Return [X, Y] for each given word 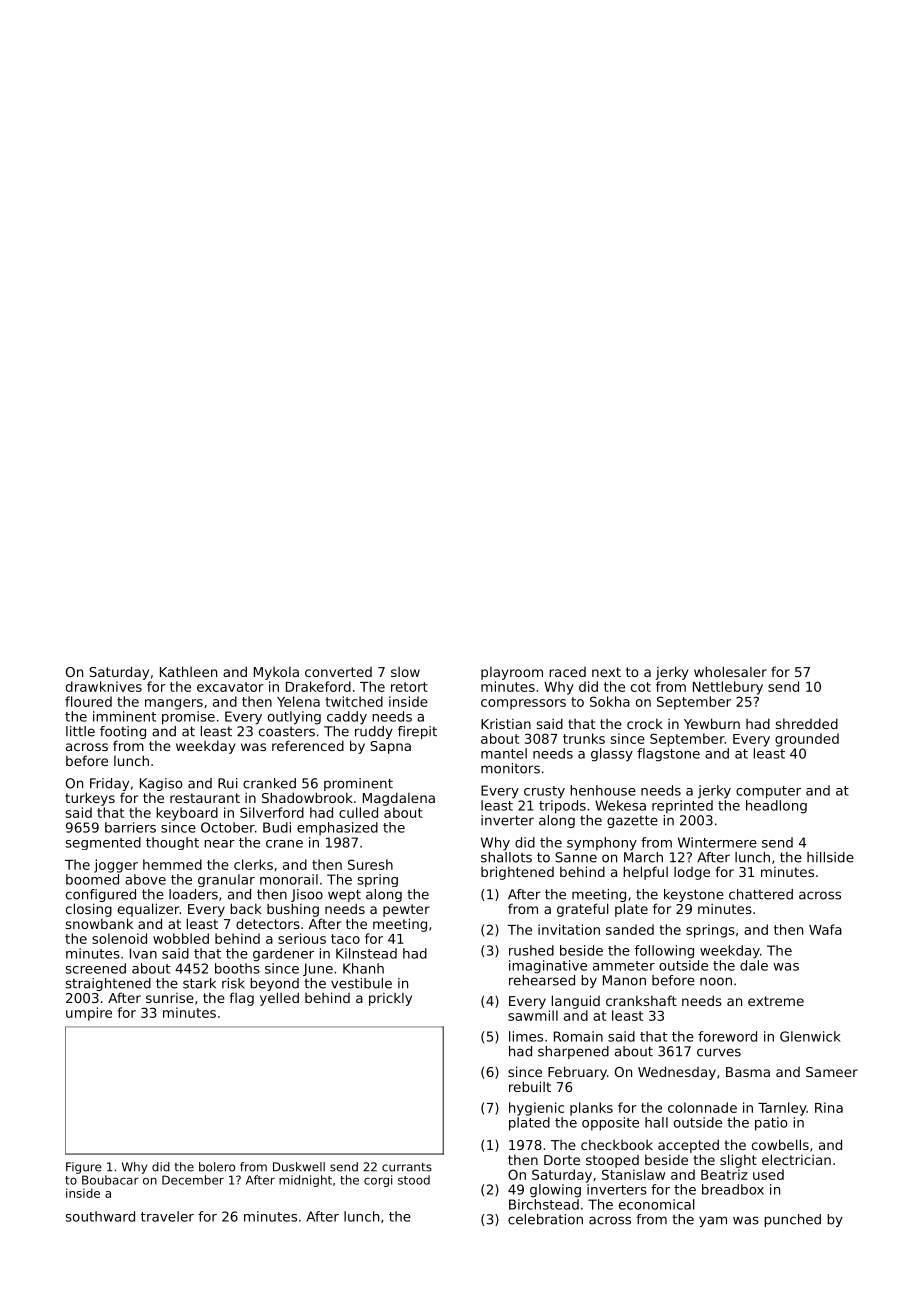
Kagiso [161, 784]
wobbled [181, 938]
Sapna [390, 747]
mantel [504, 753]
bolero [217, 1167]
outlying [294, 718]
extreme [776, 1001]
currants [407, 1167]
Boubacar [110, 1180]
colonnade [702, 1107]
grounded [807, 740]
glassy [612, 755]
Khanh [363, 968]
